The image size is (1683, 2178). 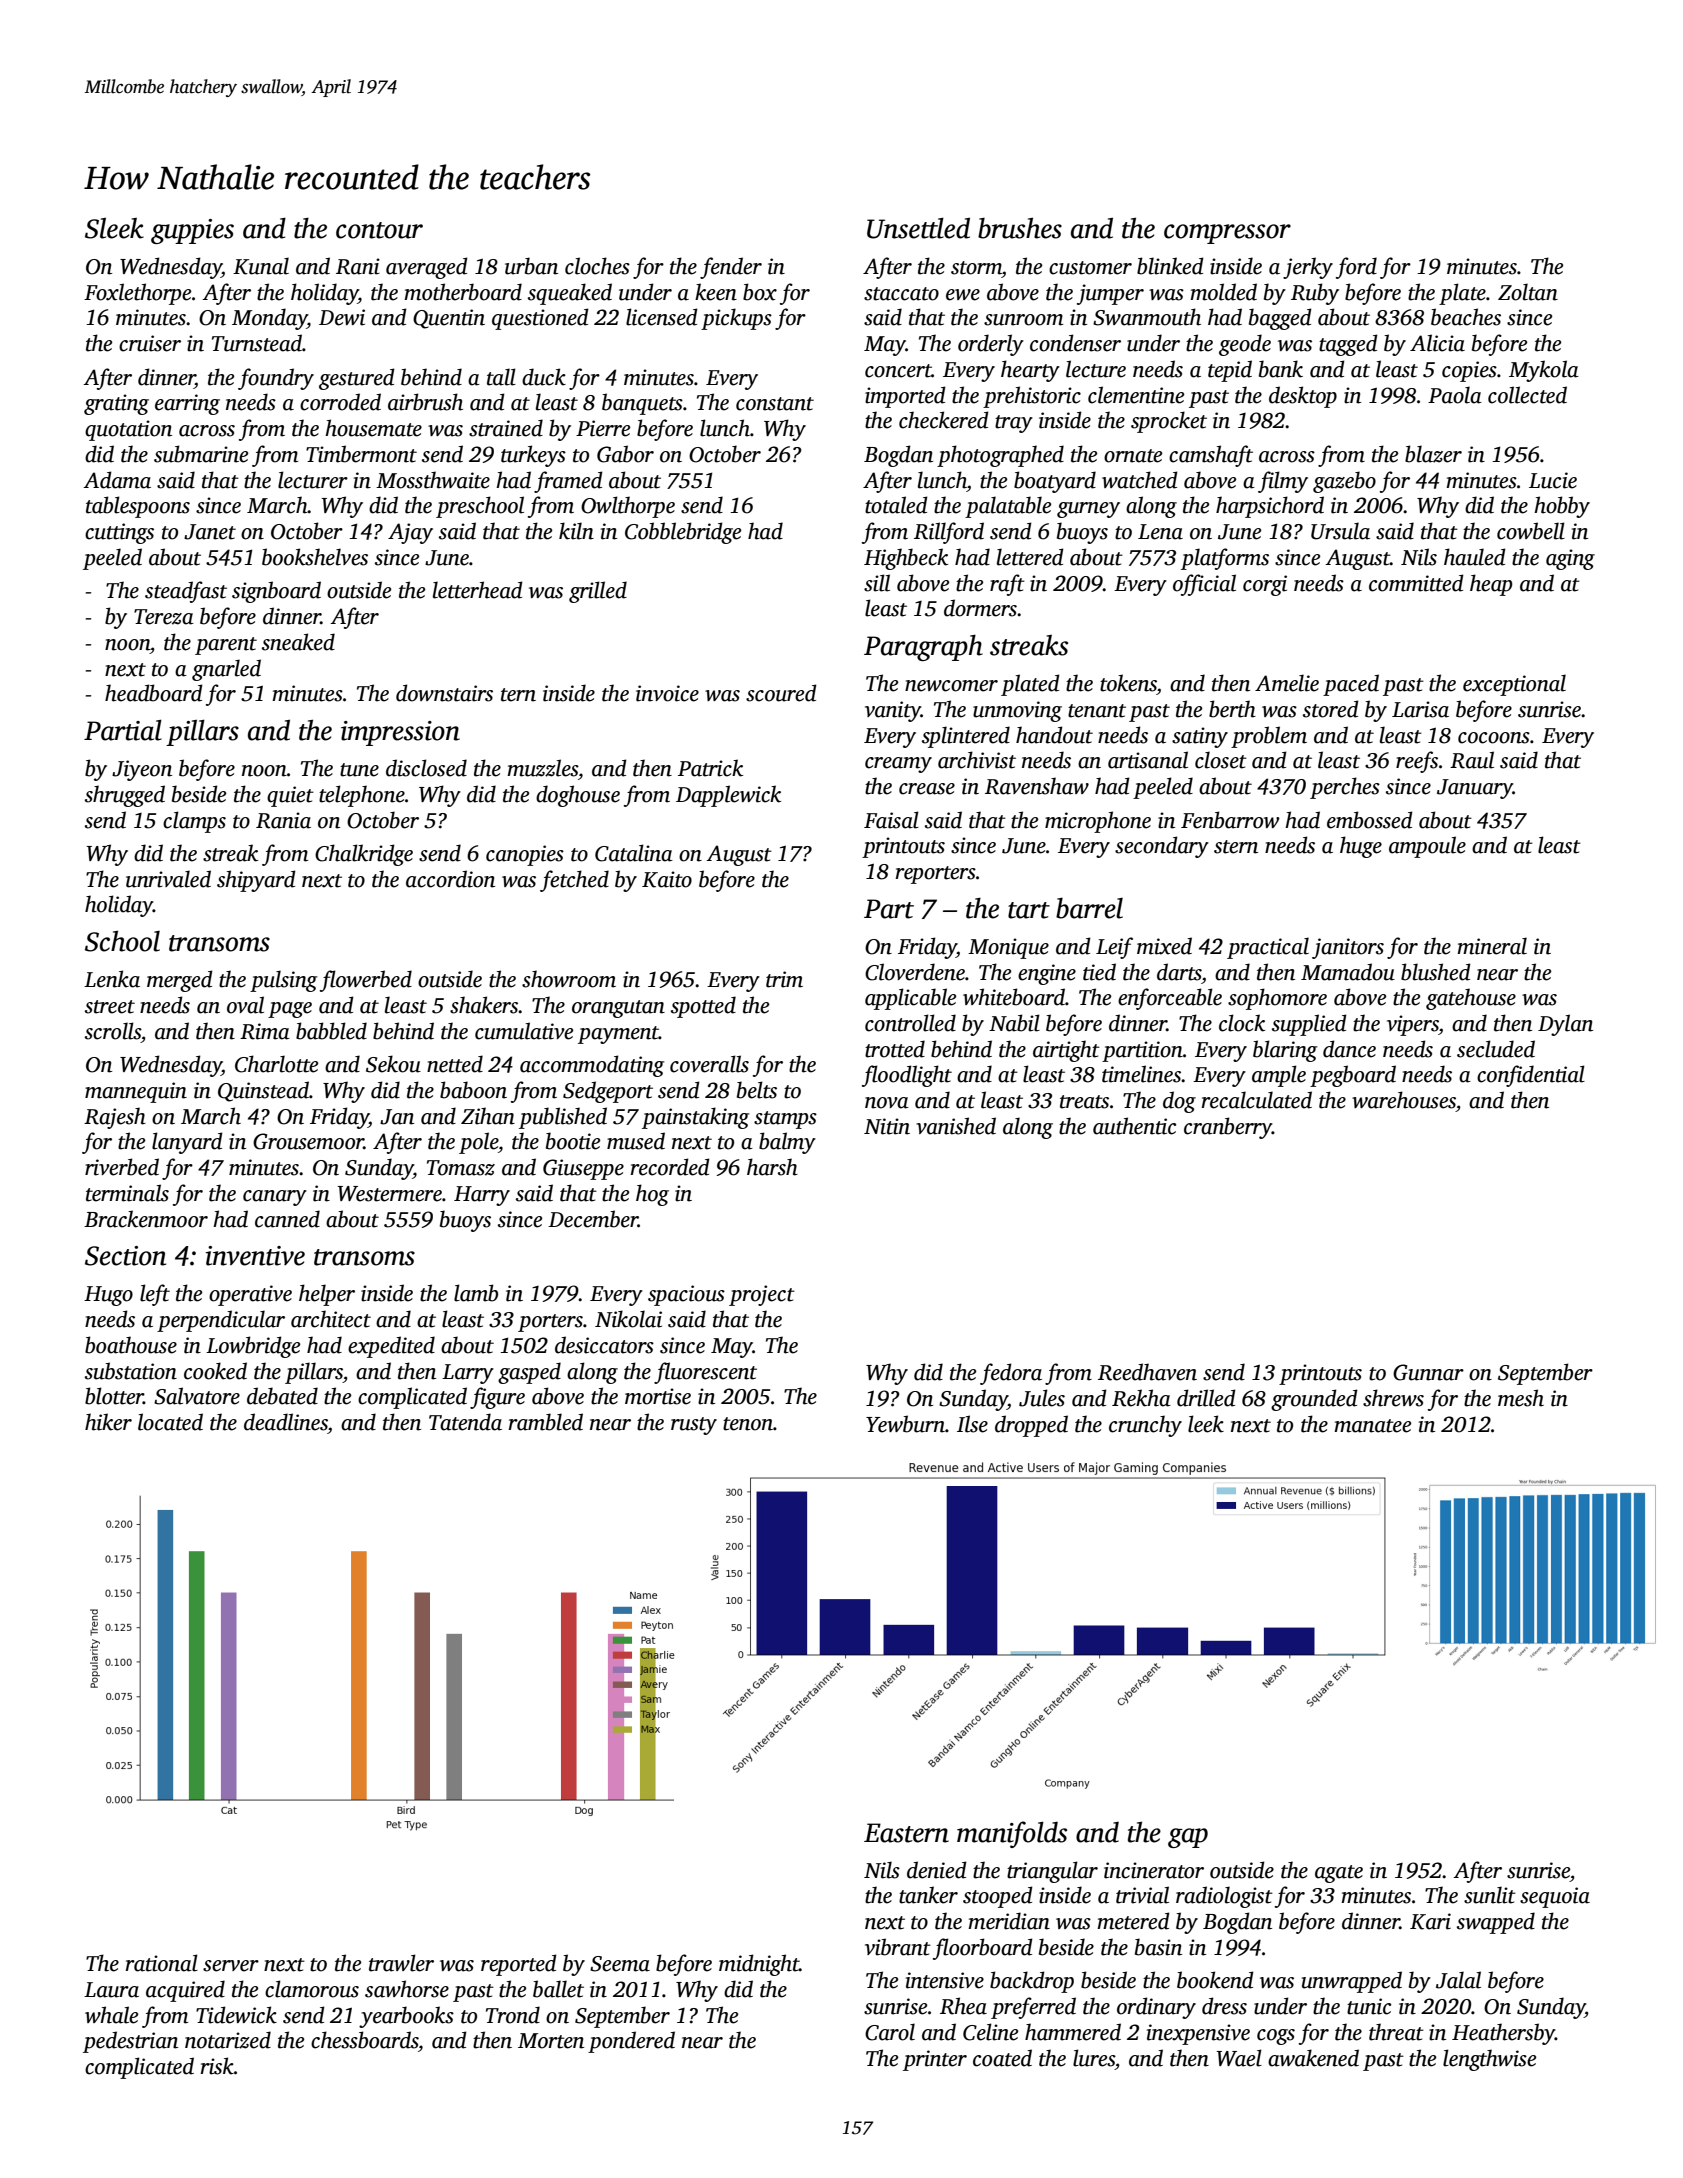 I want to click on contour, so click(x=379, y=230).
